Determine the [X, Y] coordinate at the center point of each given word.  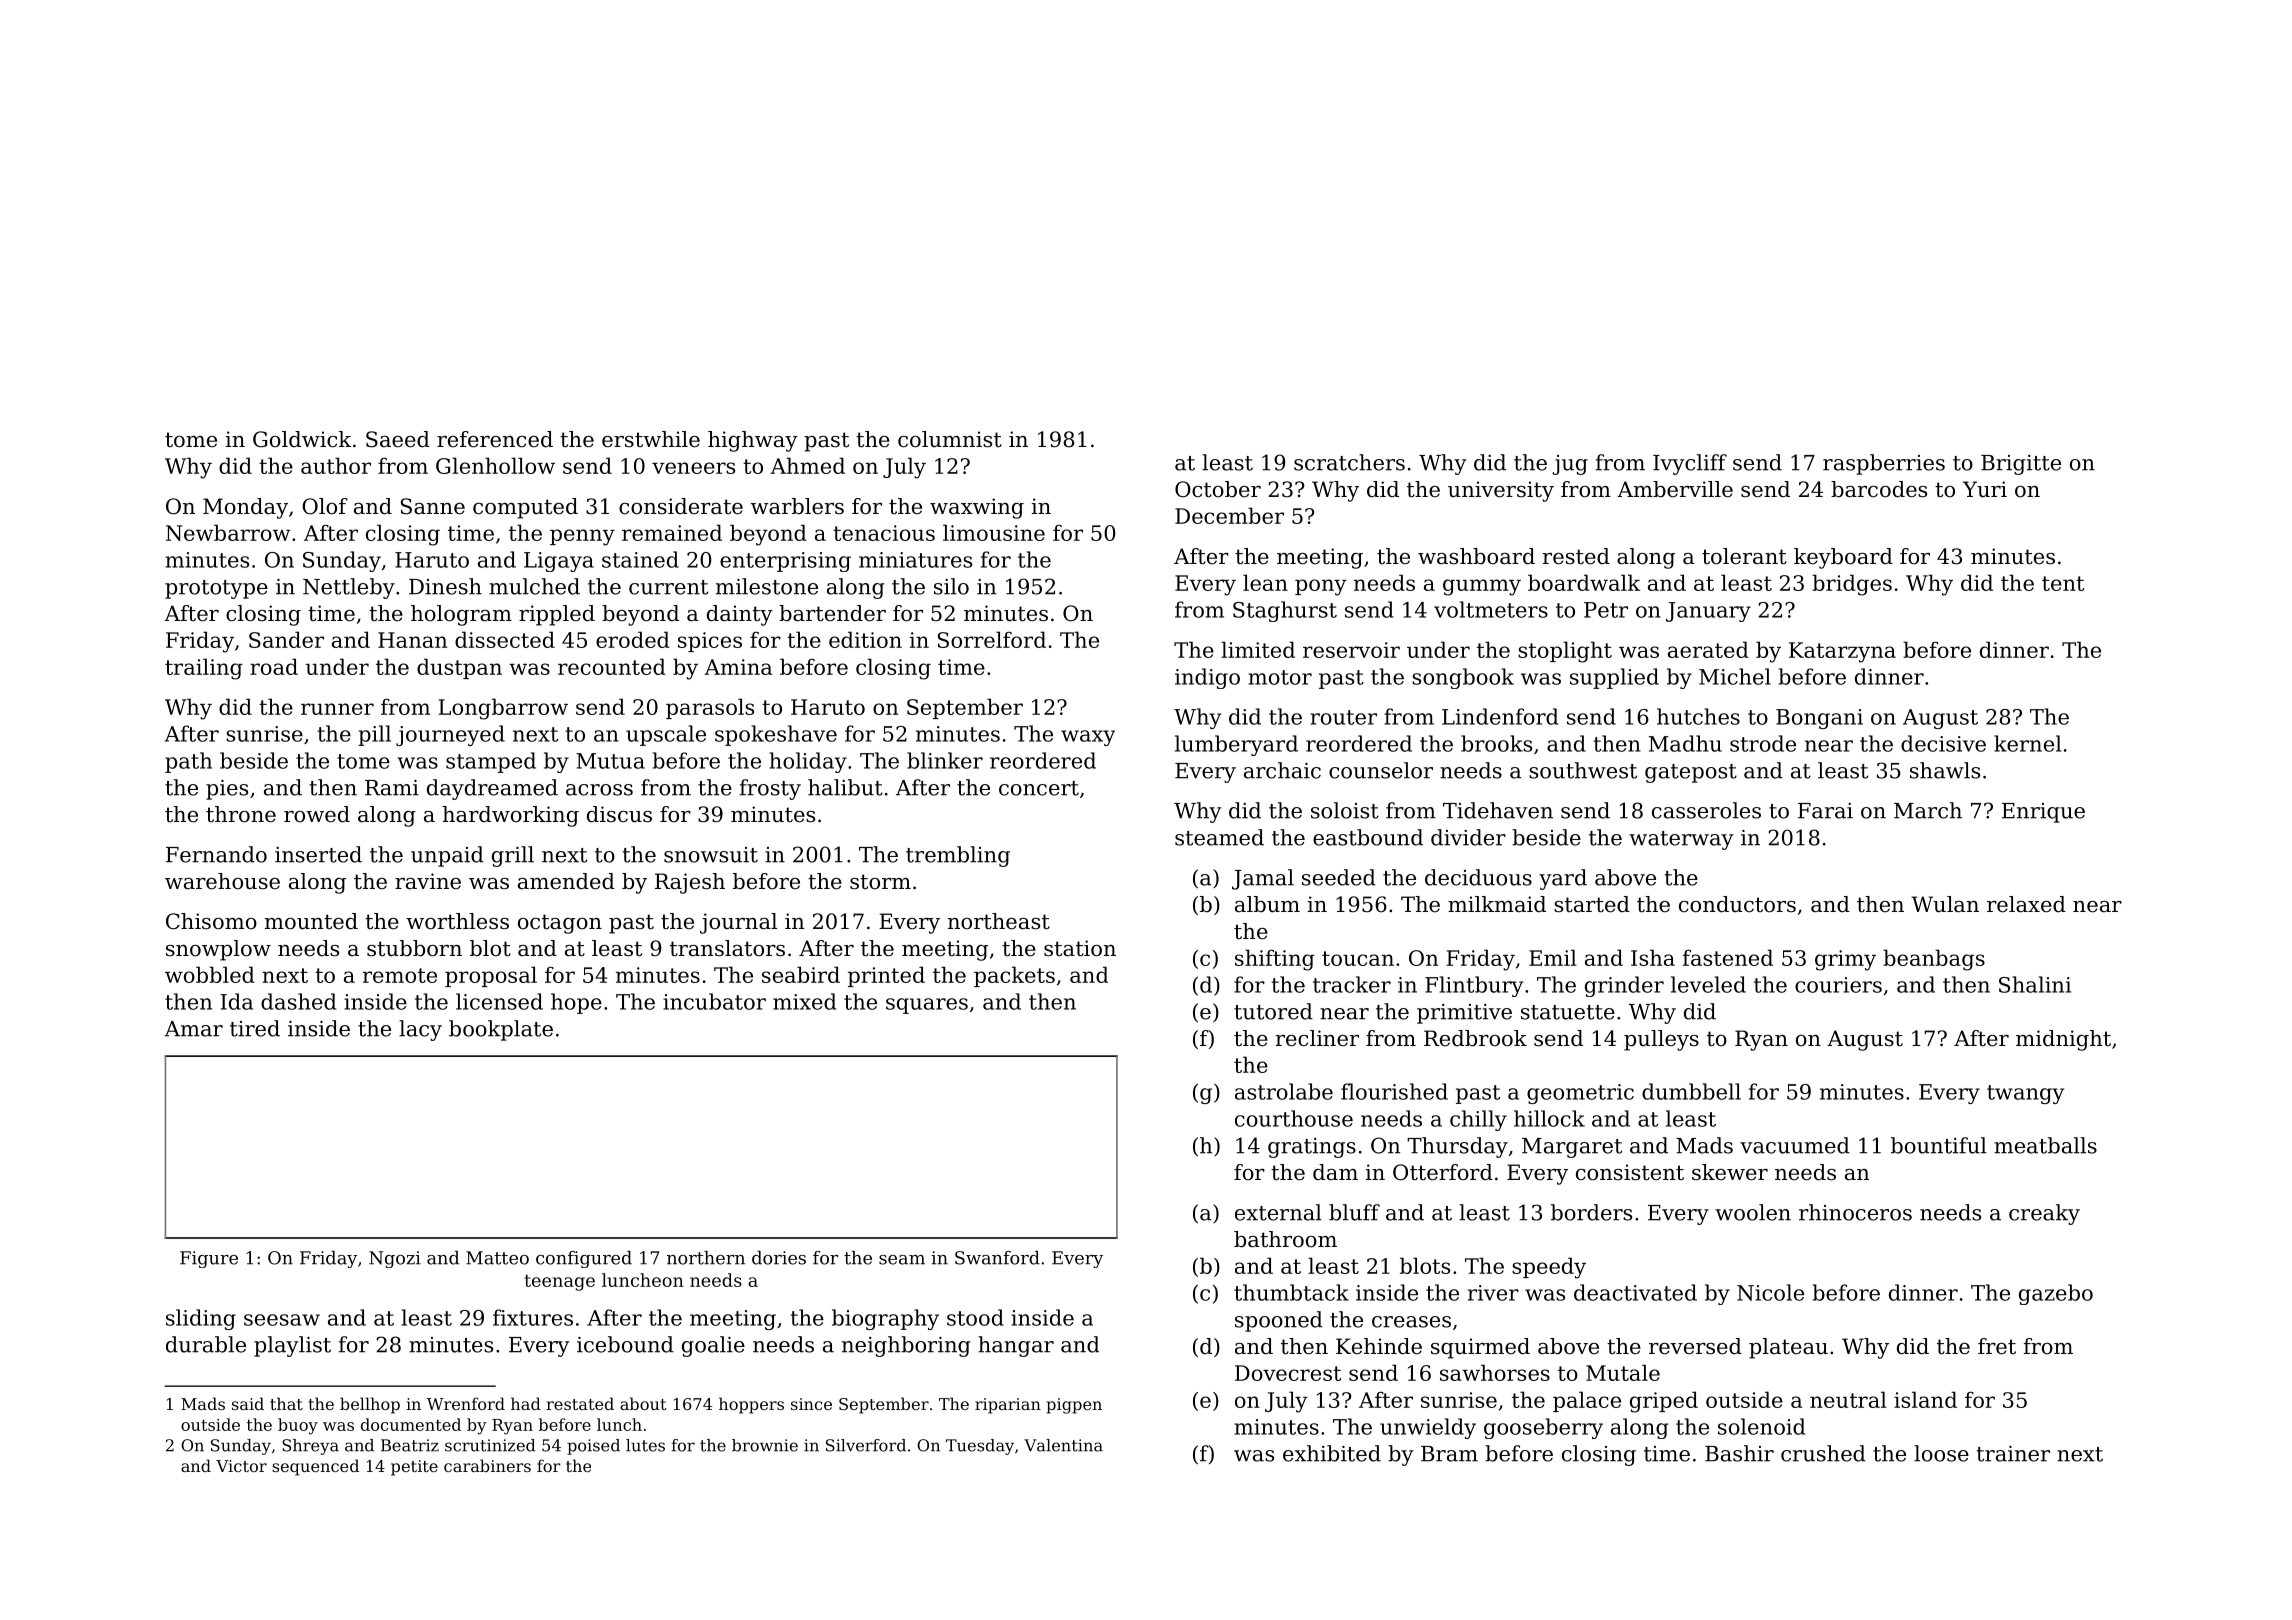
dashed [298, 1001]
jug [1570, 465]
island [1925, 1399]
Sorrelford [992, 639]
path [188, 762]
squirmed [1480, 1348]
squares [927, 1006]
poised [593, 1447]
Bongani [1819, 719]
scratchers [1349, 462]
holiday [808, 762]
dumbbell [1691, 1091]
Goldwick [302, 439]
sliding [201, 1319]
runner [337, 709]
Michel [1735, 676]
